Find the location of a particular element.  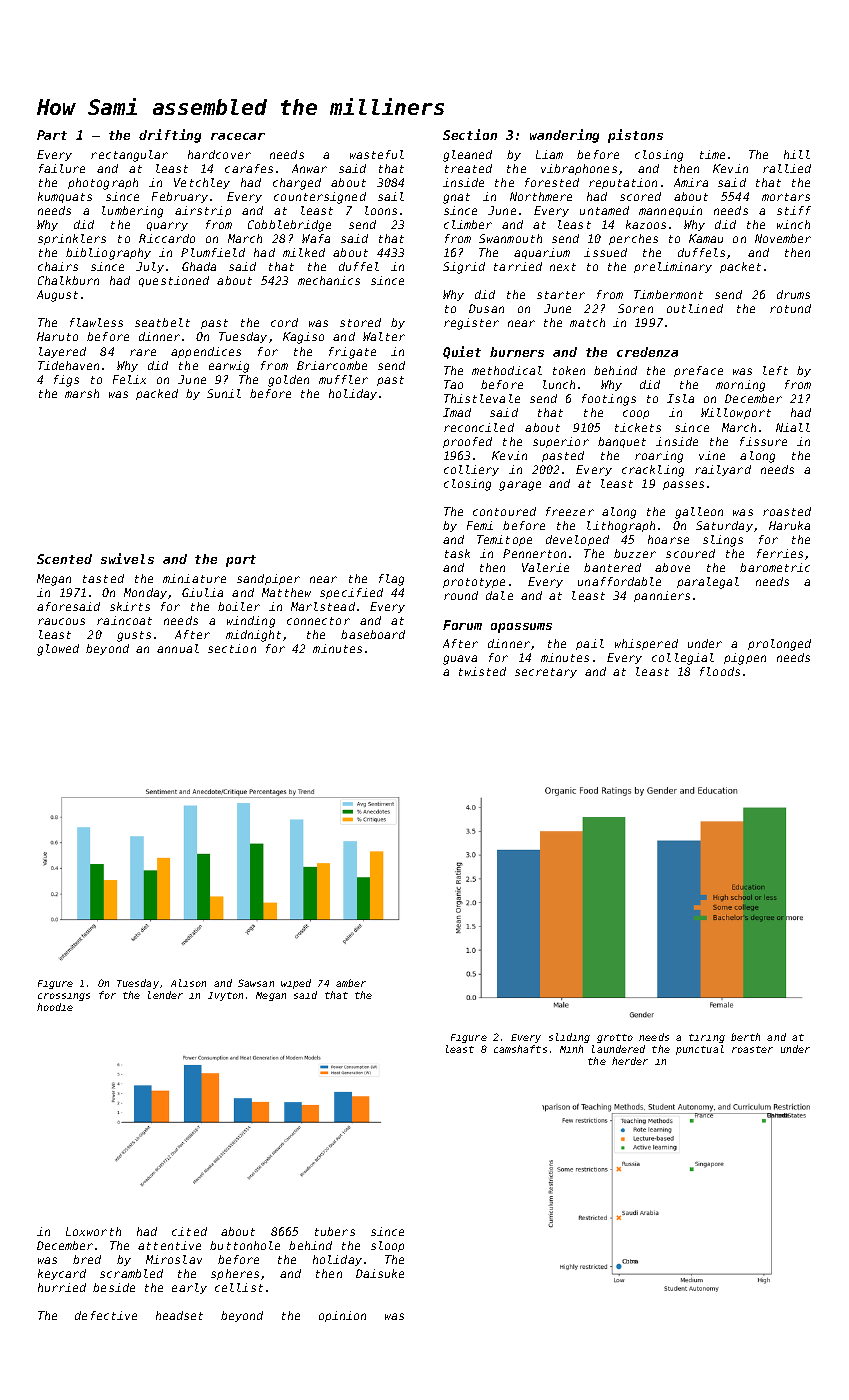

seatbelt is located at coordinates (162, 322).
